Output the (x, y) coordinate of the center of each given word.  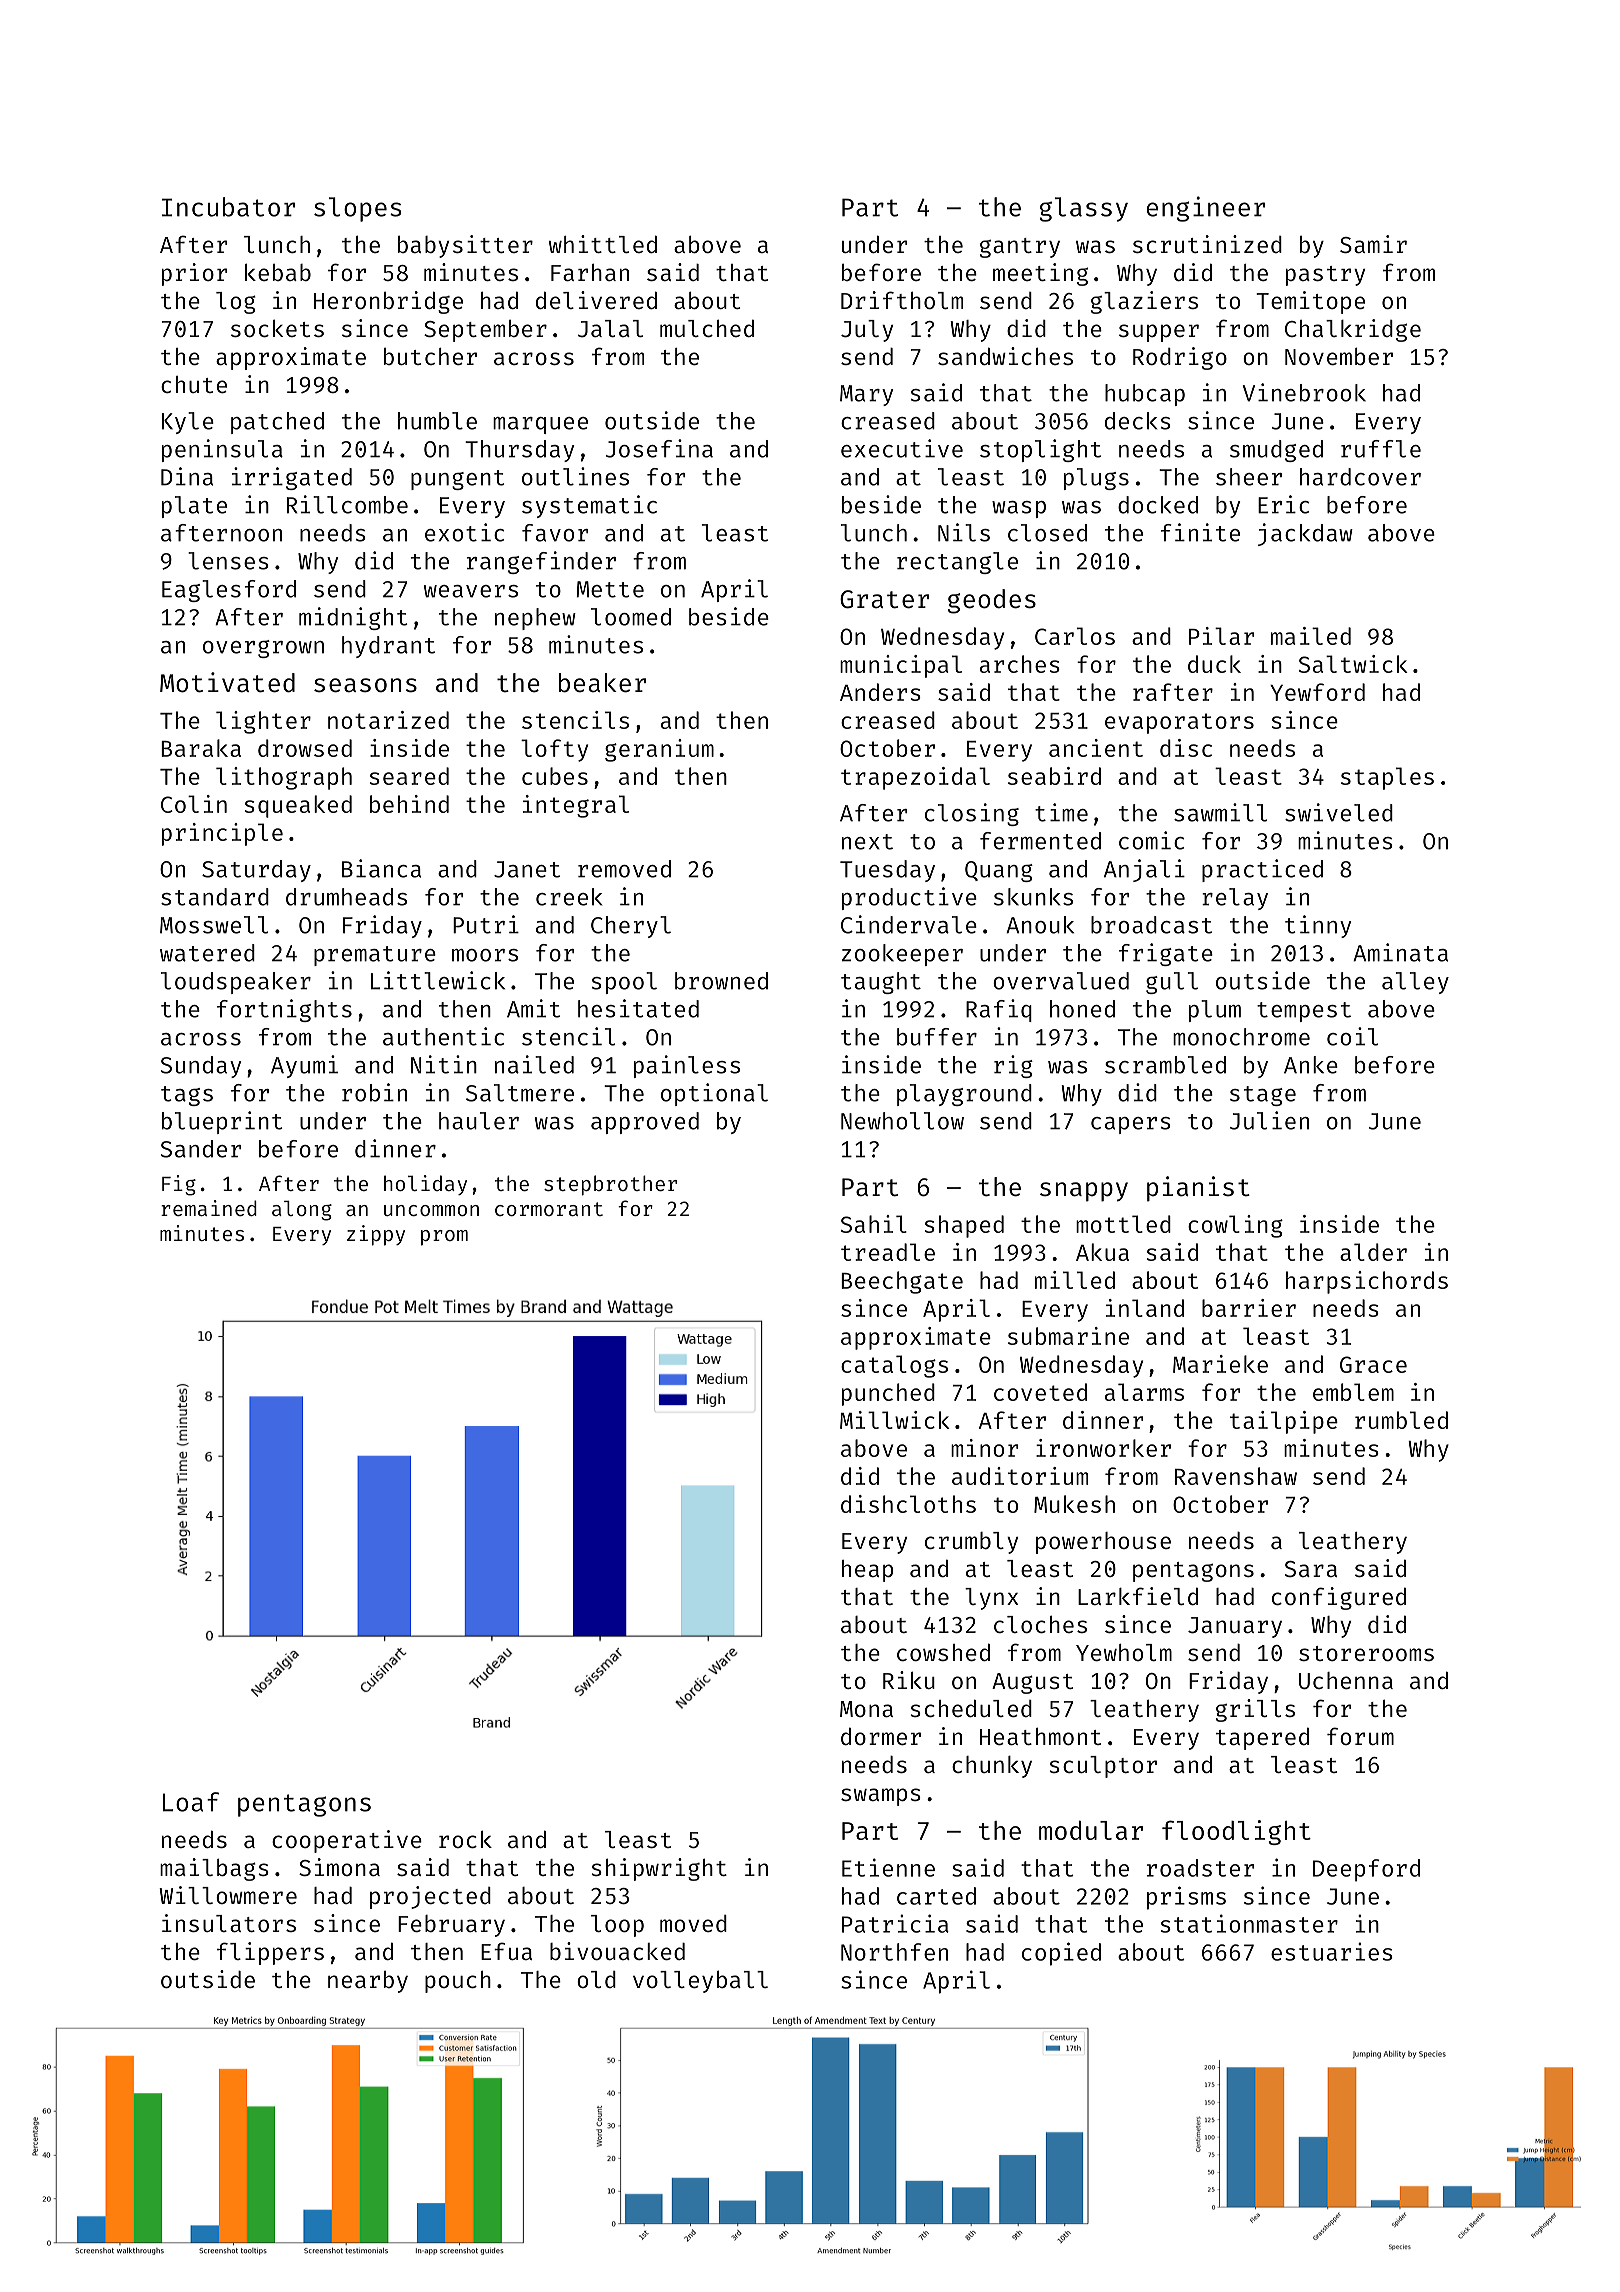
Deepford (1366, 1870)
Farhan (590, 272)
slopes (357, 209)
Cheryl (631, 927)
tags (187, 1096)
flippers (270, 1953)
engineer (1206, 209)
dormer (881, 1736)
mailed (1311, 636)
